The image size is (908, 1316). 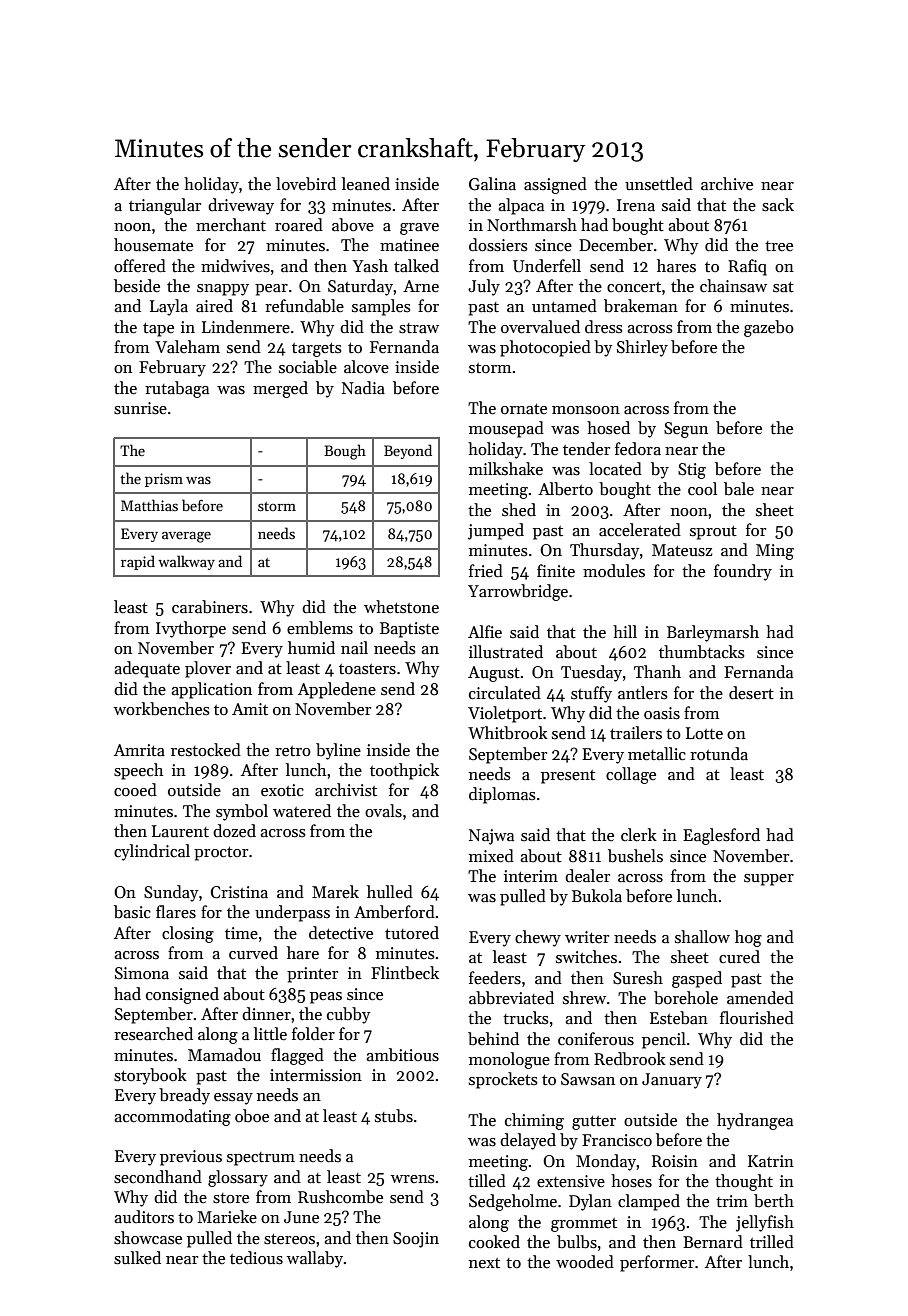 What do you see at coordinates (261, 1159) in the screenshot?
I see `spectrum` at bounding box center [261, 1159].
